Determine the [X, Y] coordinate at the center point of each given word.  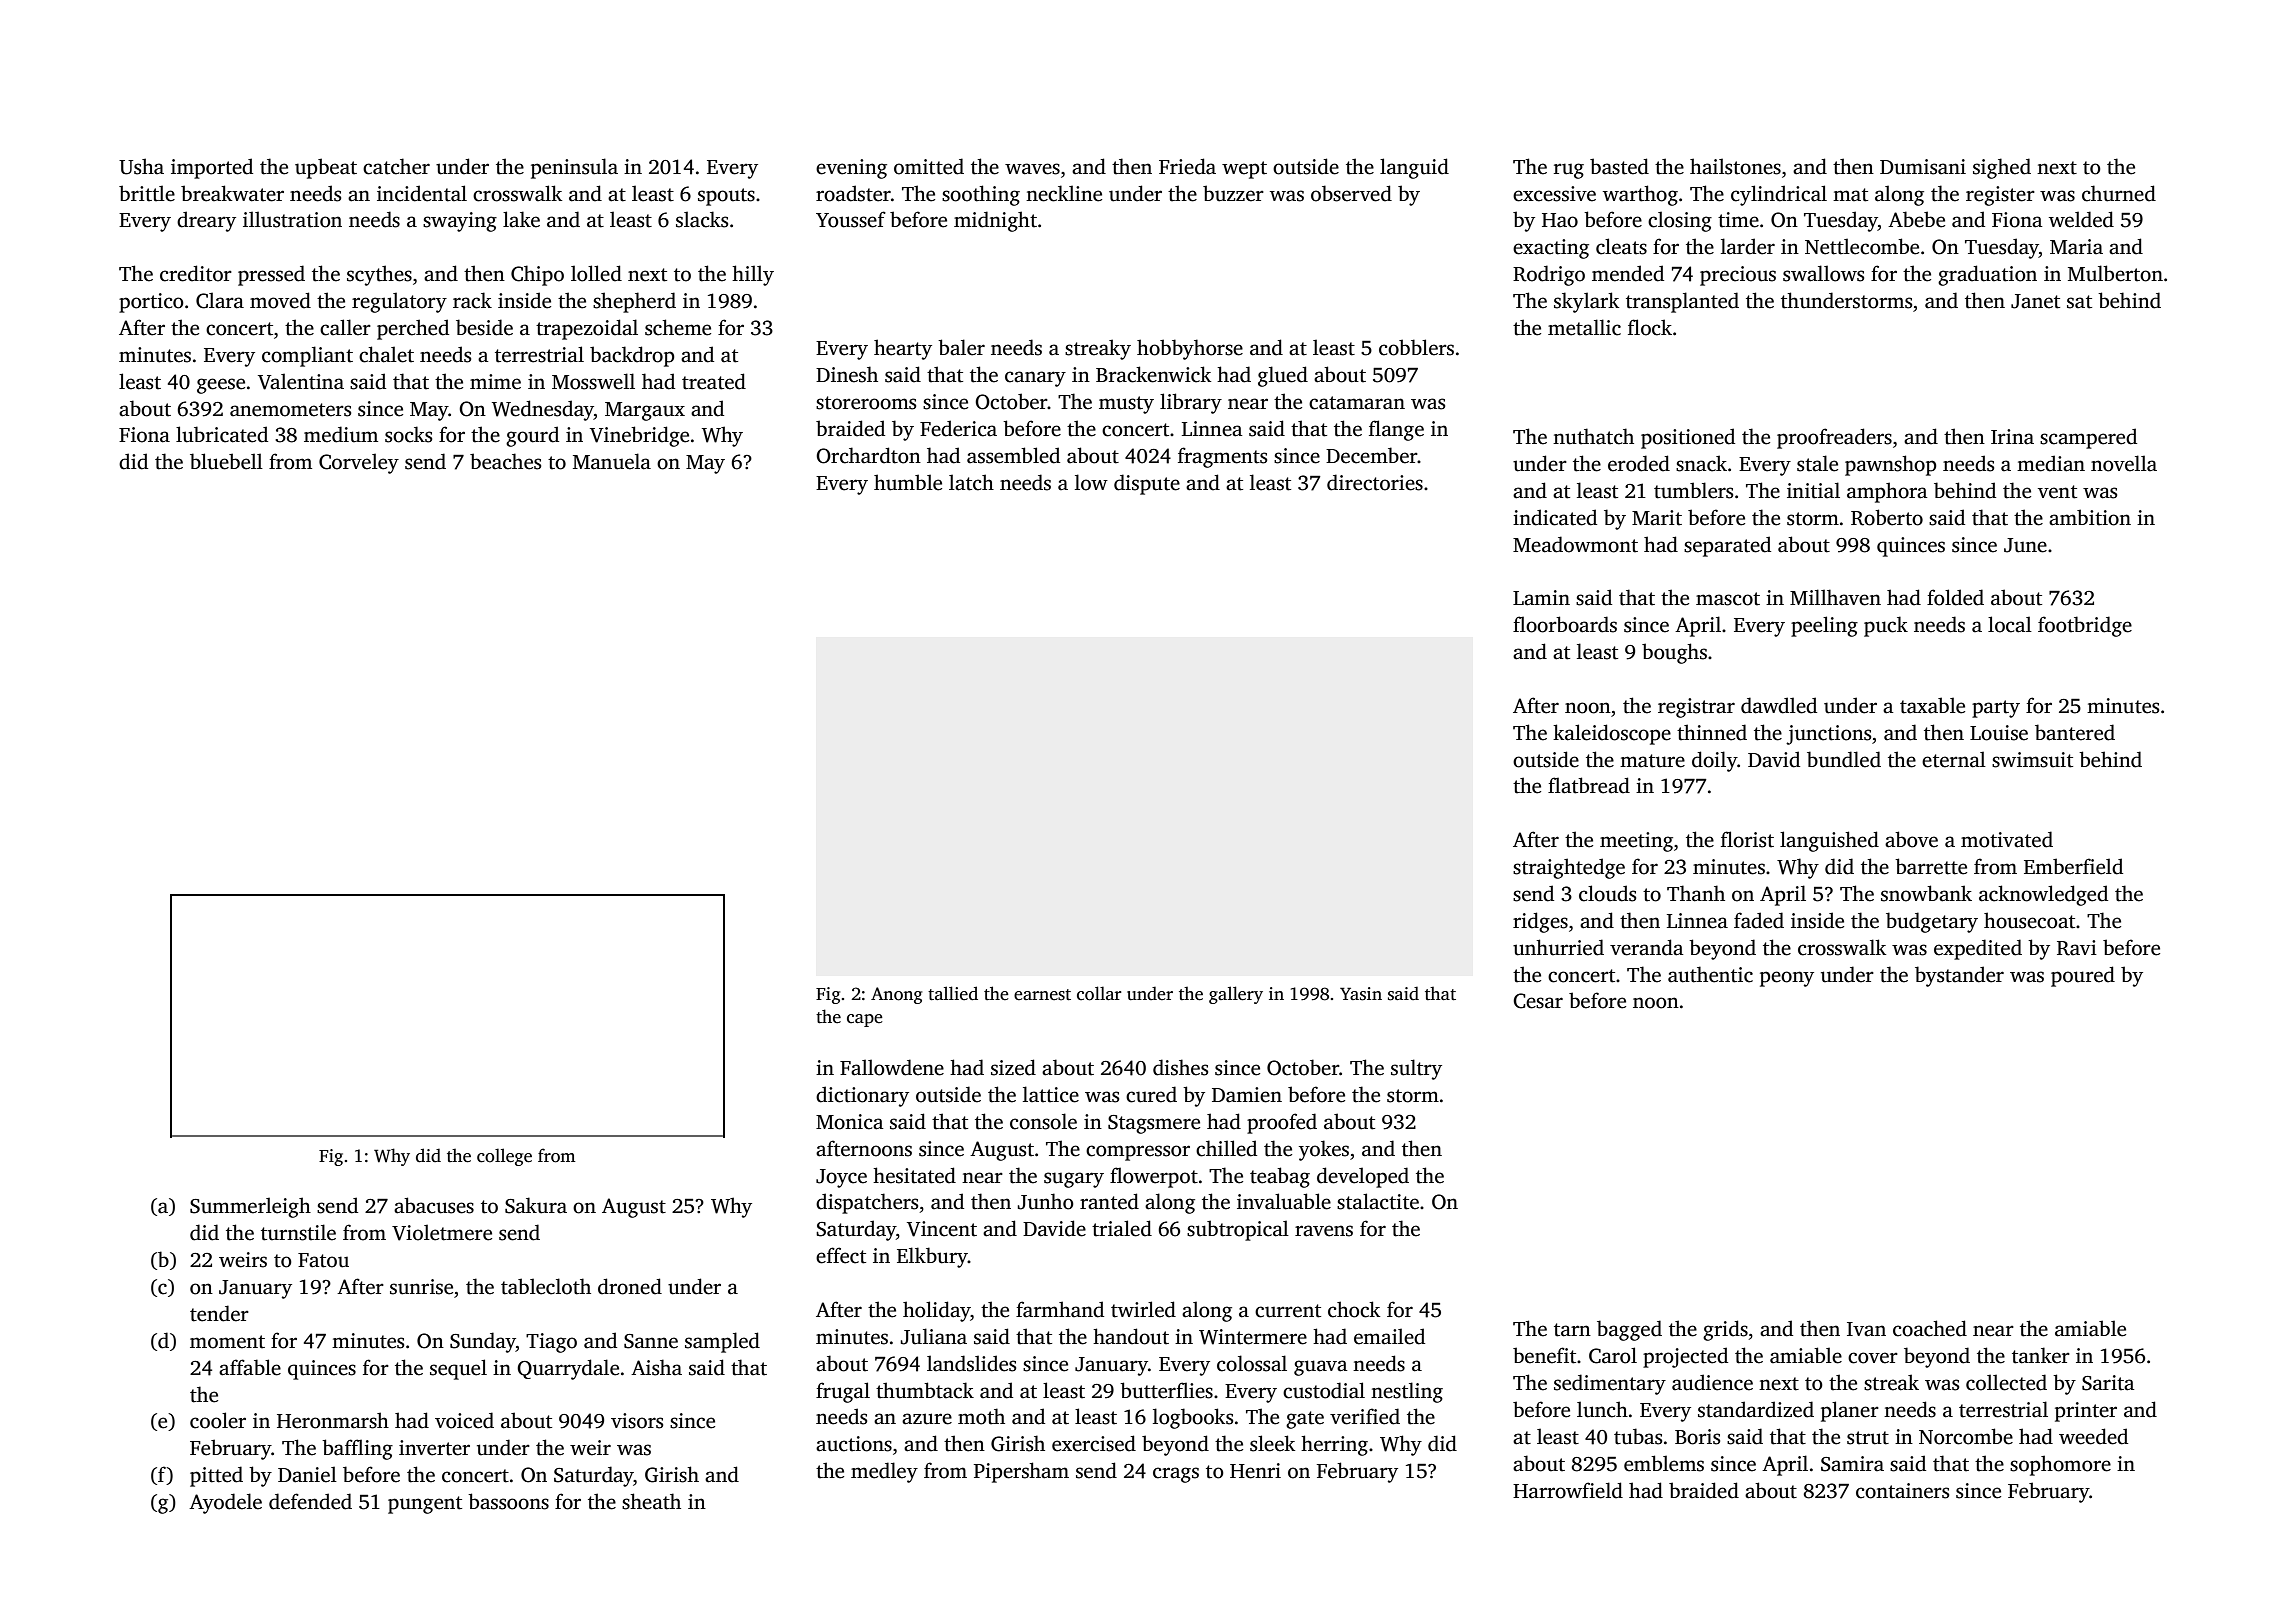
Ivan [1866, 1329]
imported [212, 168]
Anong [896, 995]
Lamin [1541, 598]
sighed [2002, 168]
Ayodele [225, 1503]
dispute [1147, 484]
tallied [953, 993]
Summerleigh [250, 1207]
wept [1244, 170]
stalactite [1378, 1201]
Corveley [359, 463]
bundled [1844, 759]
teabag [1280, 1177]
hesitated [914, 1175]
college [504, 1157]
